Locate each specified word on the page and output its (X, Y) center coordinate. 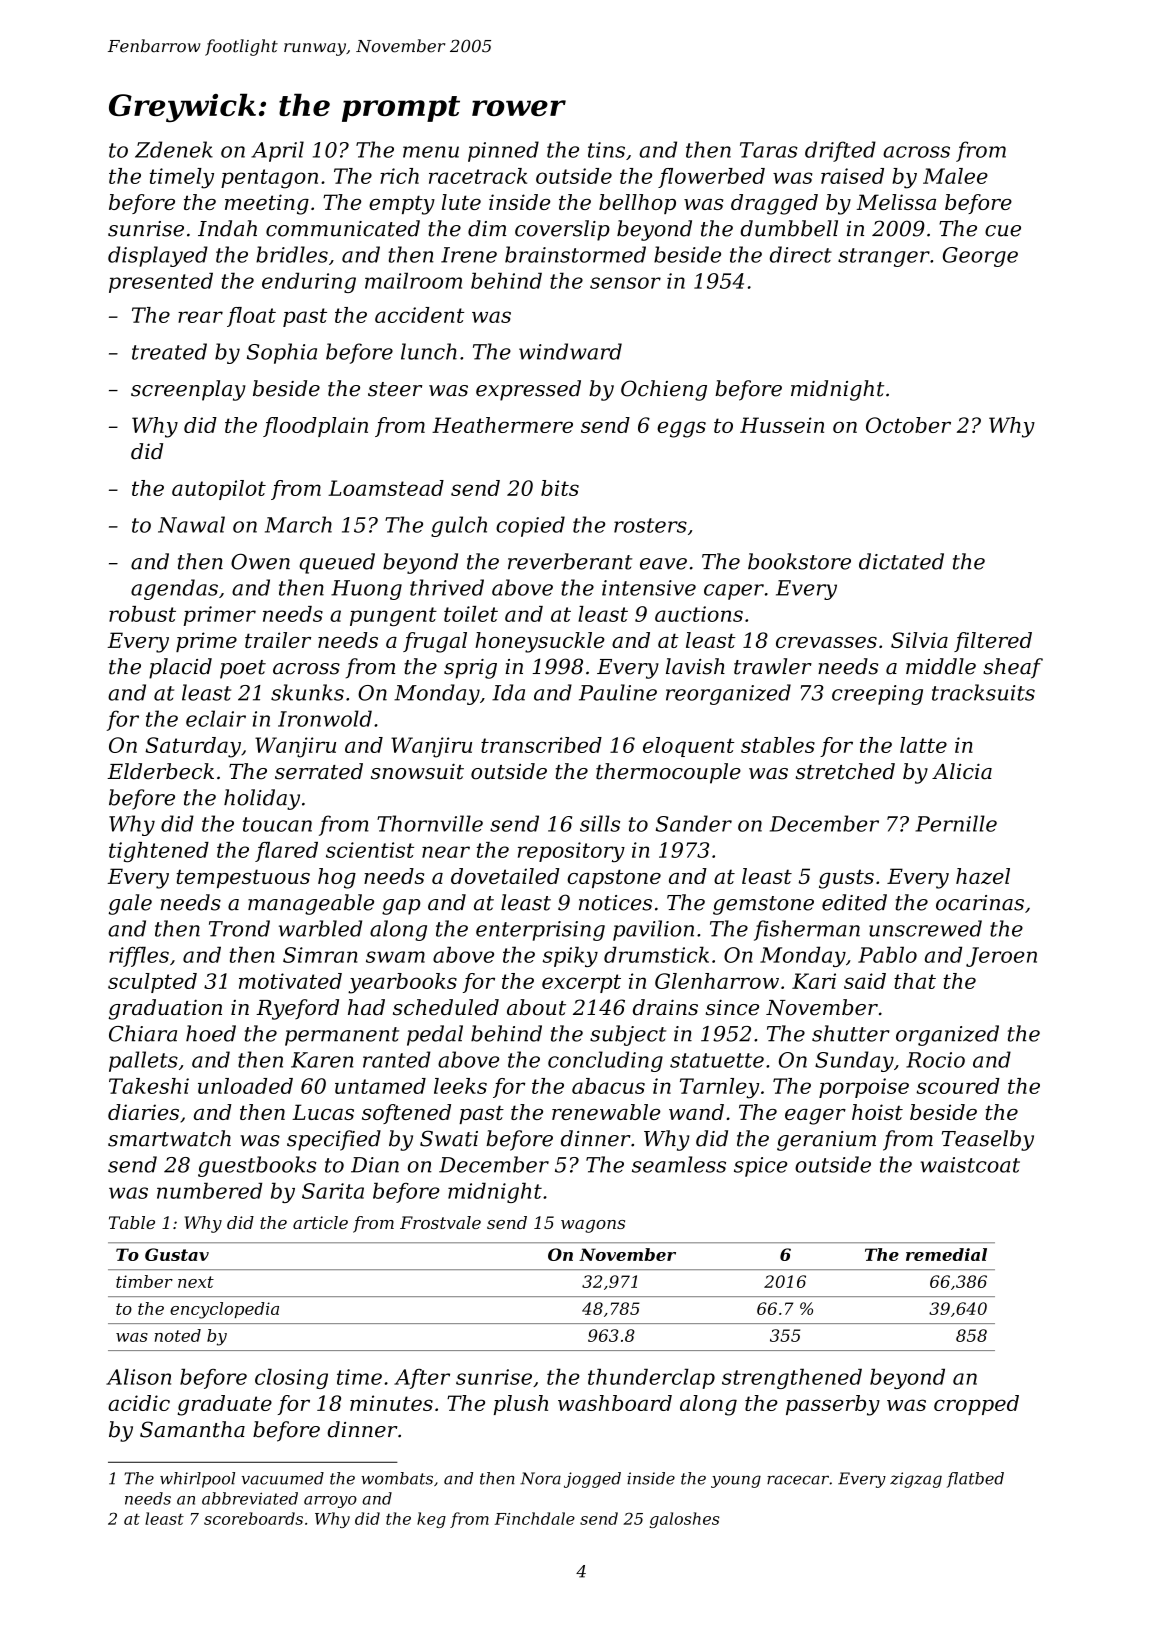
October (908, 425)
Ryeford (297, 1009)
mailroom (413, 280)
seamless (679, 1164)
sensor (625, 283)
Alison (138, 1376)
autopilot (219, 490)
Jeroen (1001, 957)
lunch (429, 351)
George (980, 257)
